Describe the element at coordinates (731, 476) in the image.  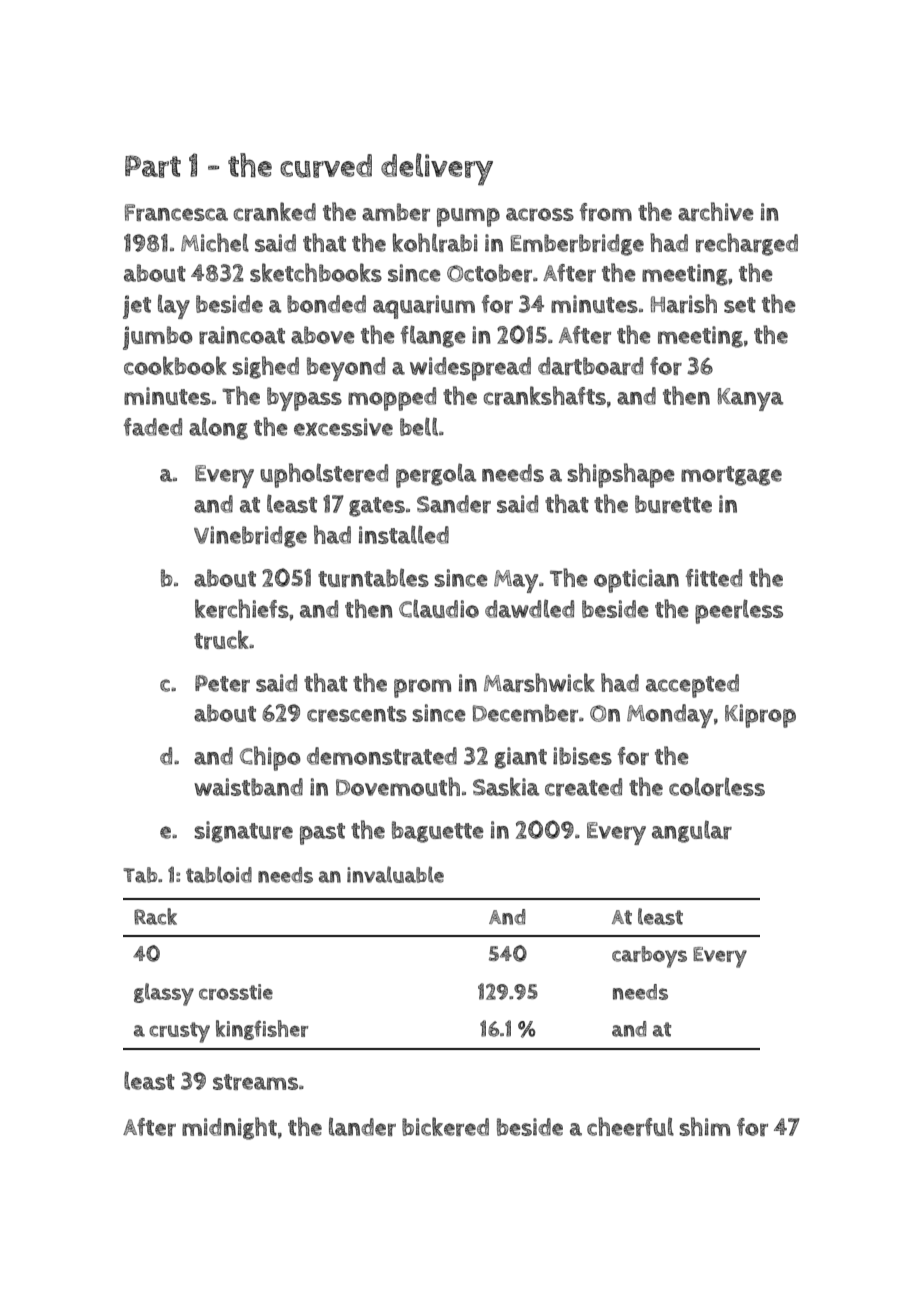
I see `mortgage` at that location.
